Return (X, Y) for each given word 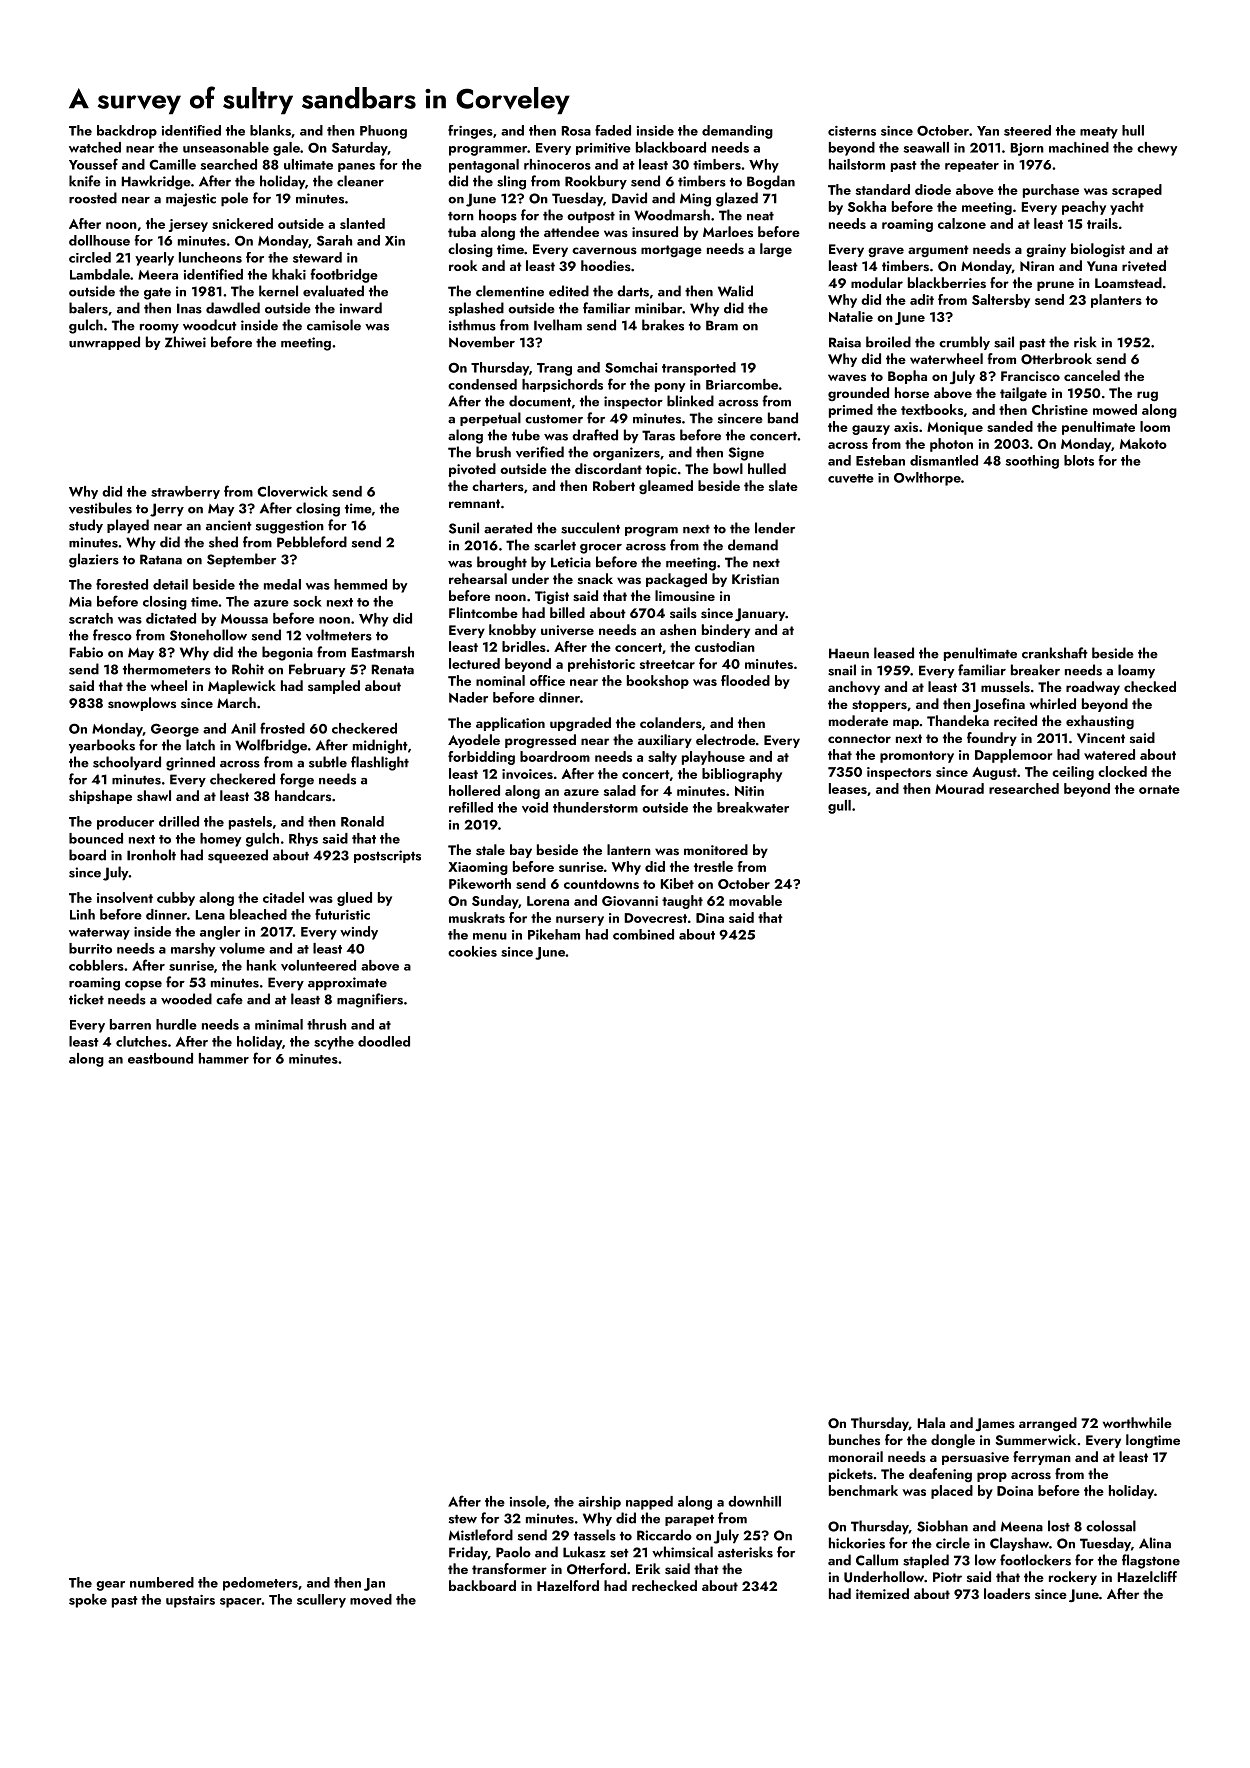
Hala (931, 1422)
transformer (509, 1568)
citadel (283, 897)
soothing (1032, 462)
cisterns (852, 131)
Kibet (677, 883)
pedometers (260, 1584)
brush (493, 452)
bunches (854, 1439)
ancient (229, 525)
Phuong (383, 132)
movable (755, 900)
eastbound (160, 1058)
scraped (1137, 191)
